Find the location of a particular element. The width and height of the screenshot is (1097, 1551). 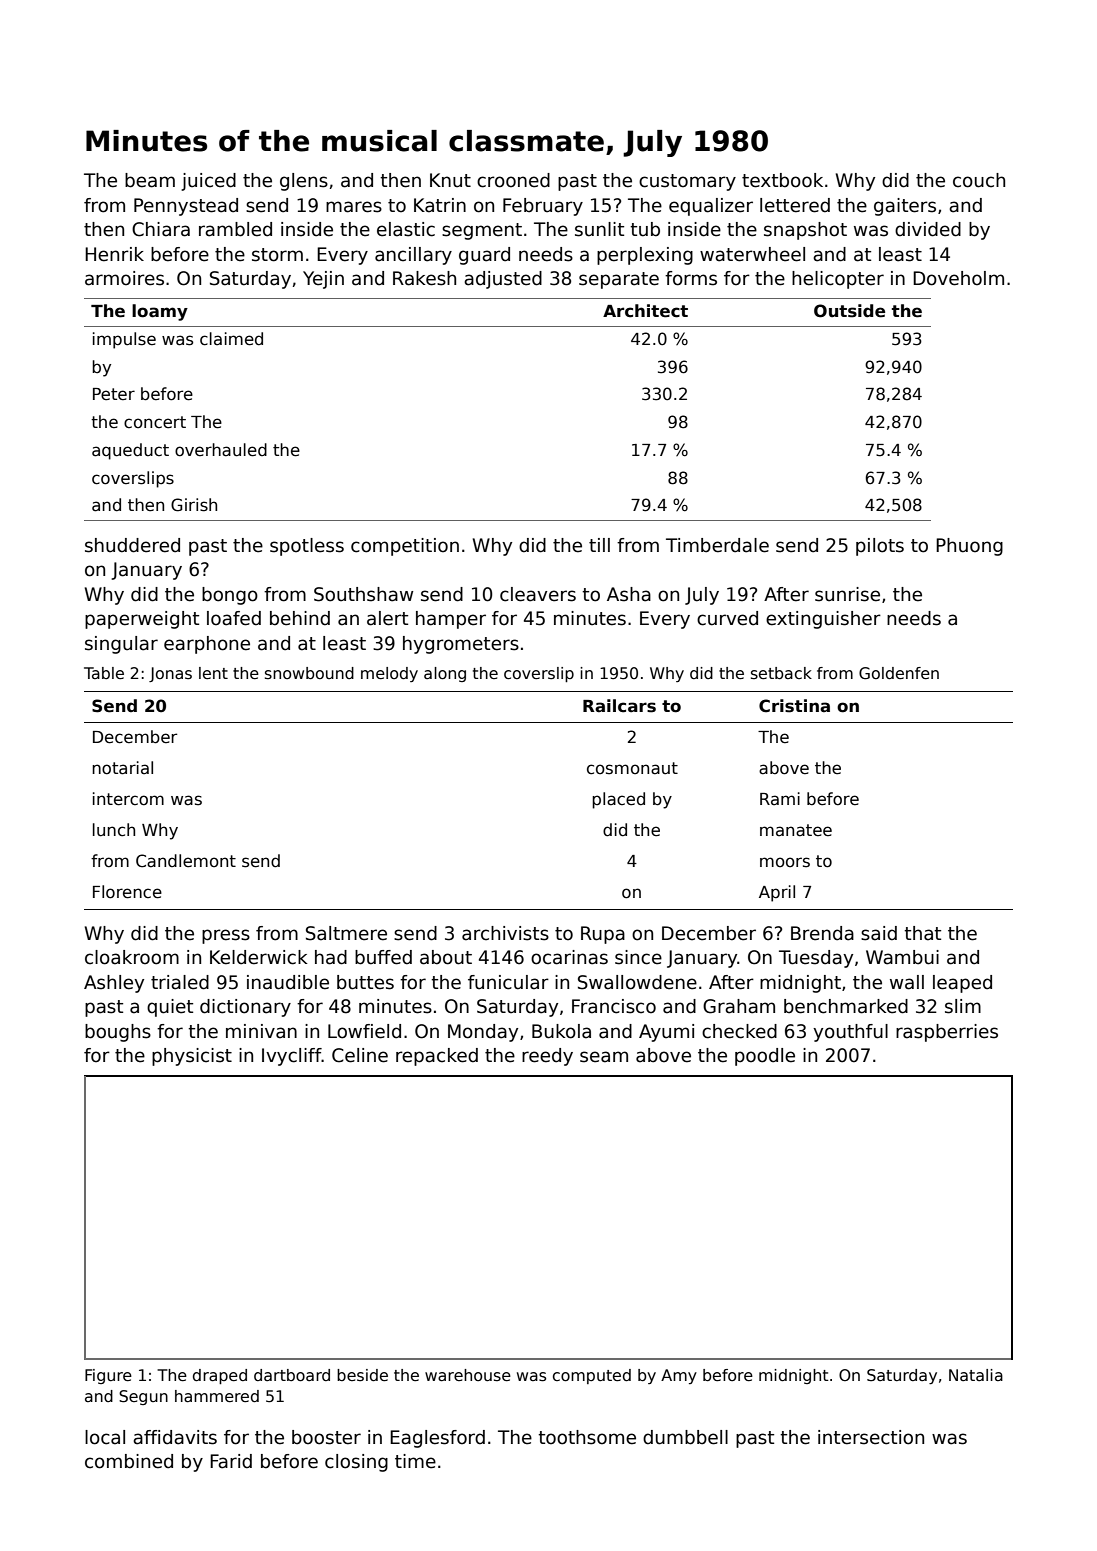

computed is located at coordinates (592, 1376).
